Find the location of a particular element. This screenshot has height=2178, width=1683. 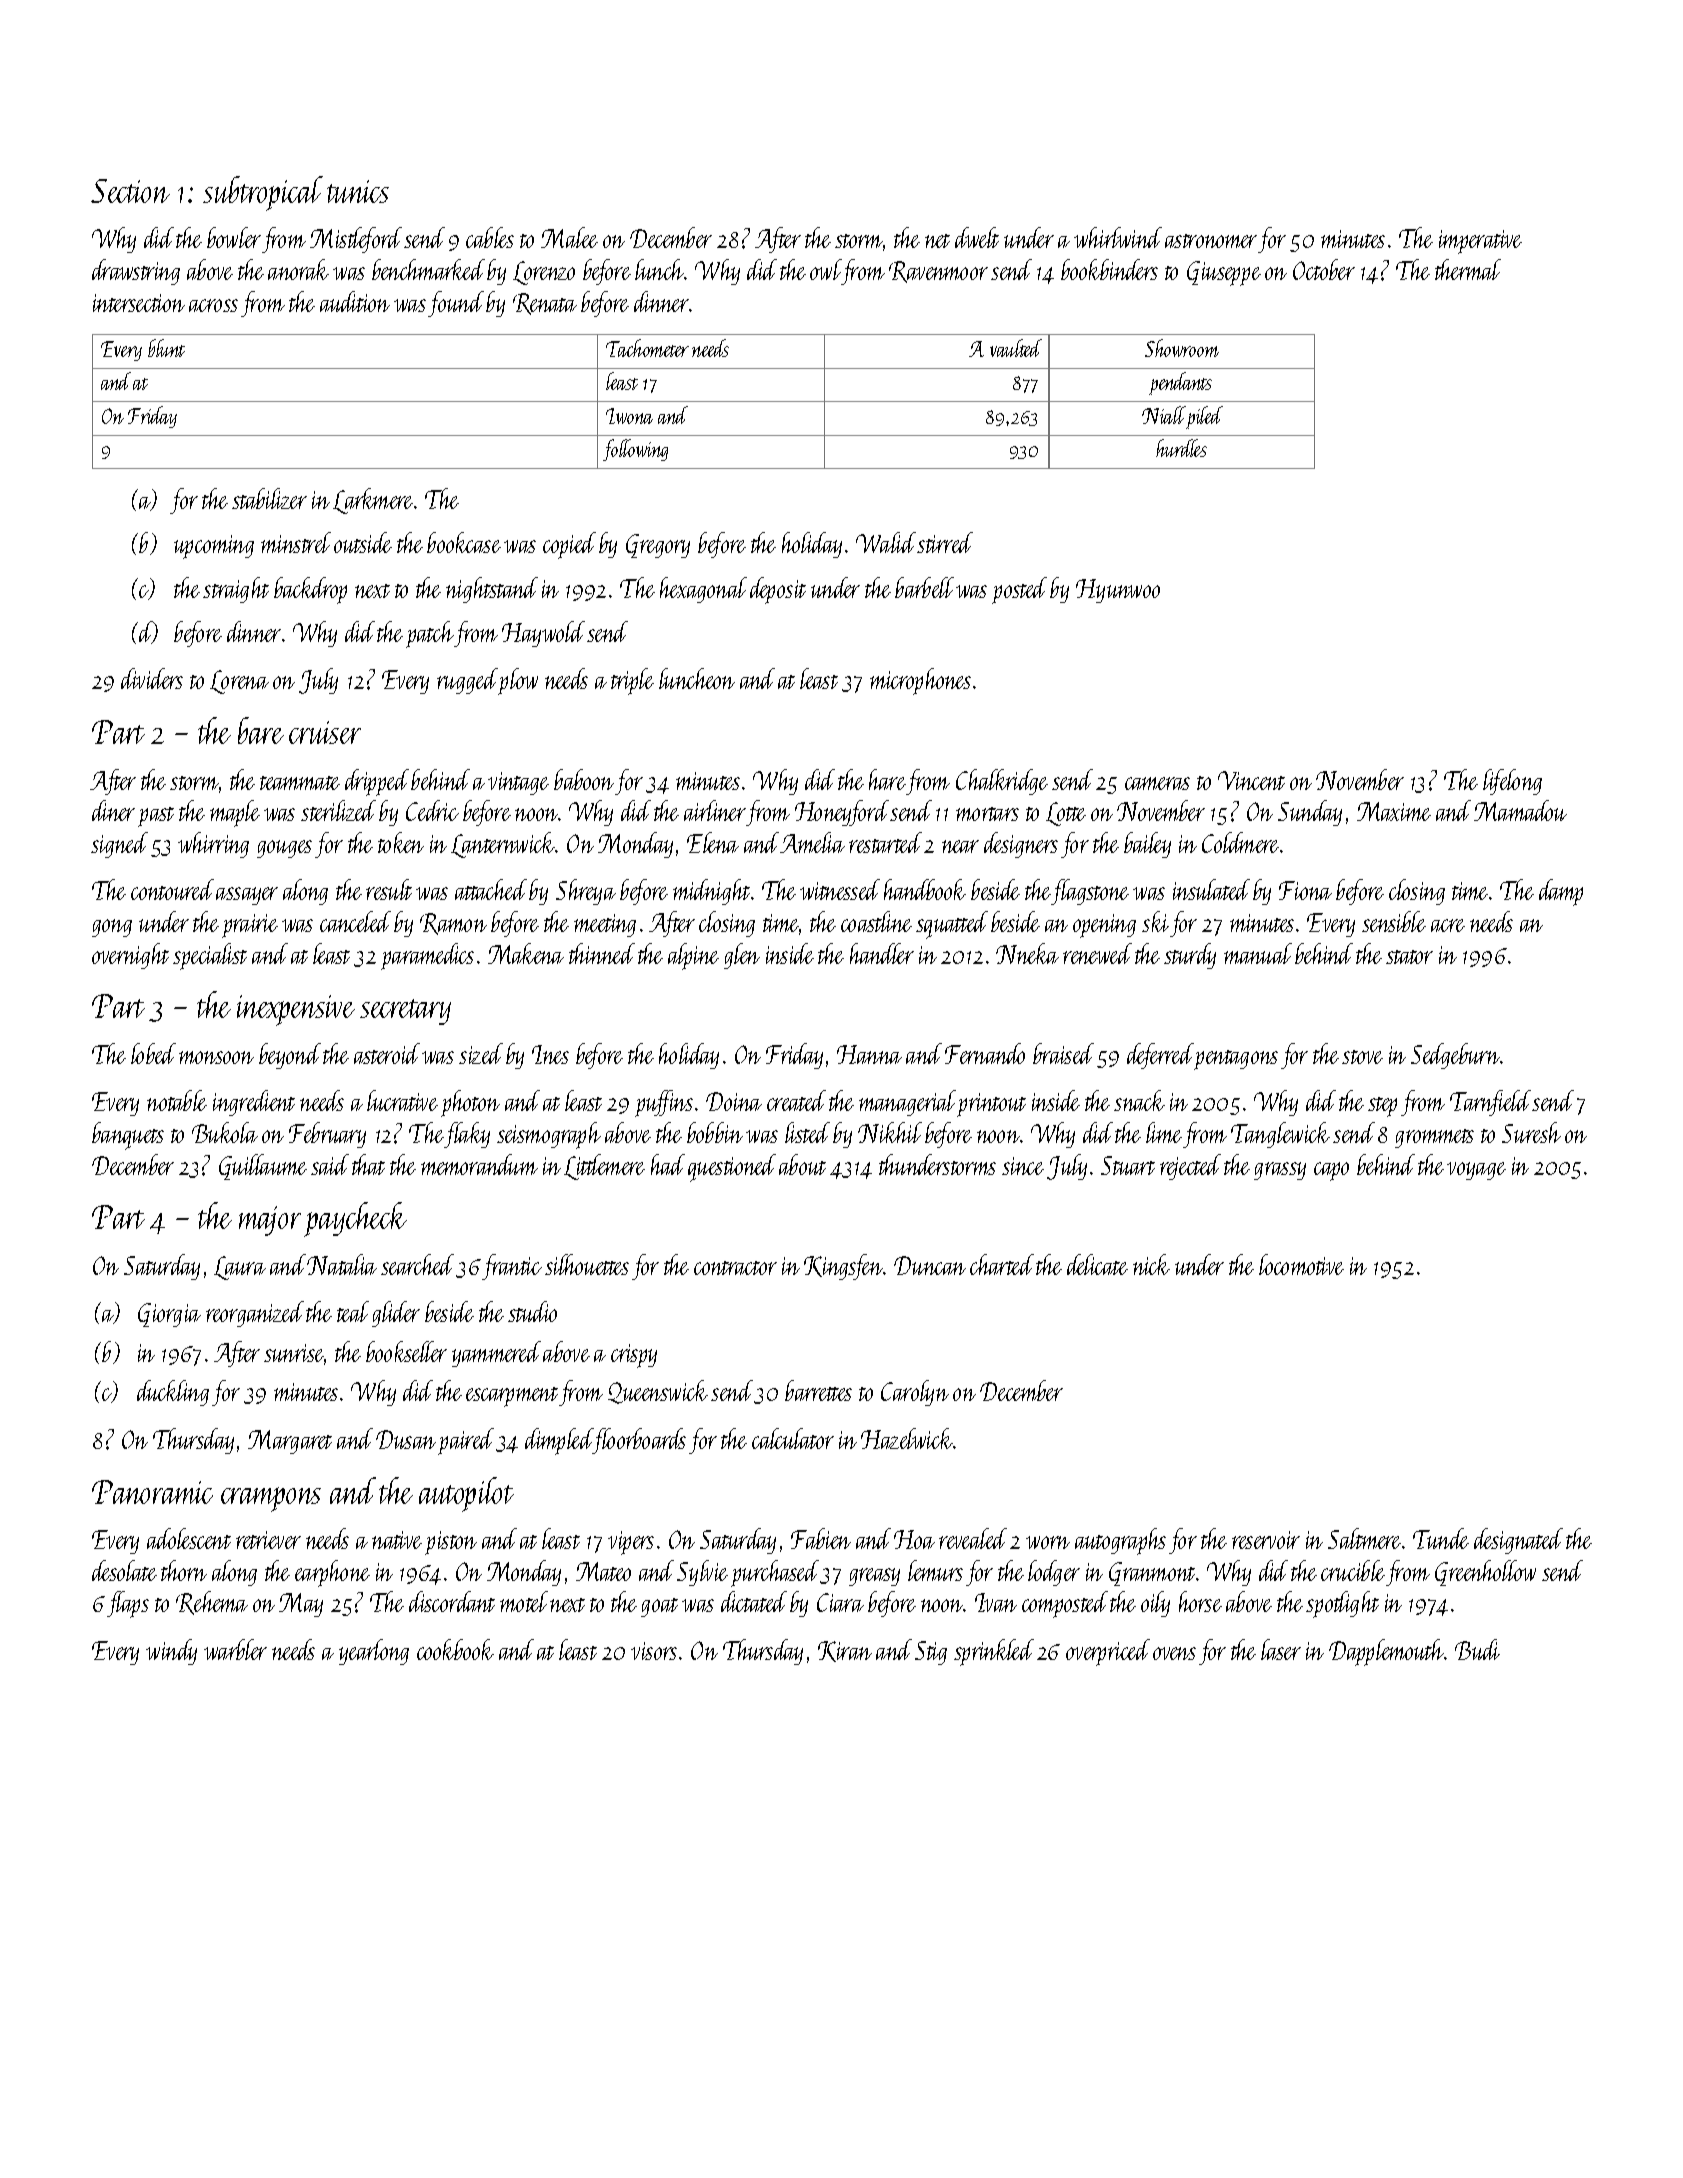

Carolyn is located at coordinates (915, 1393).
